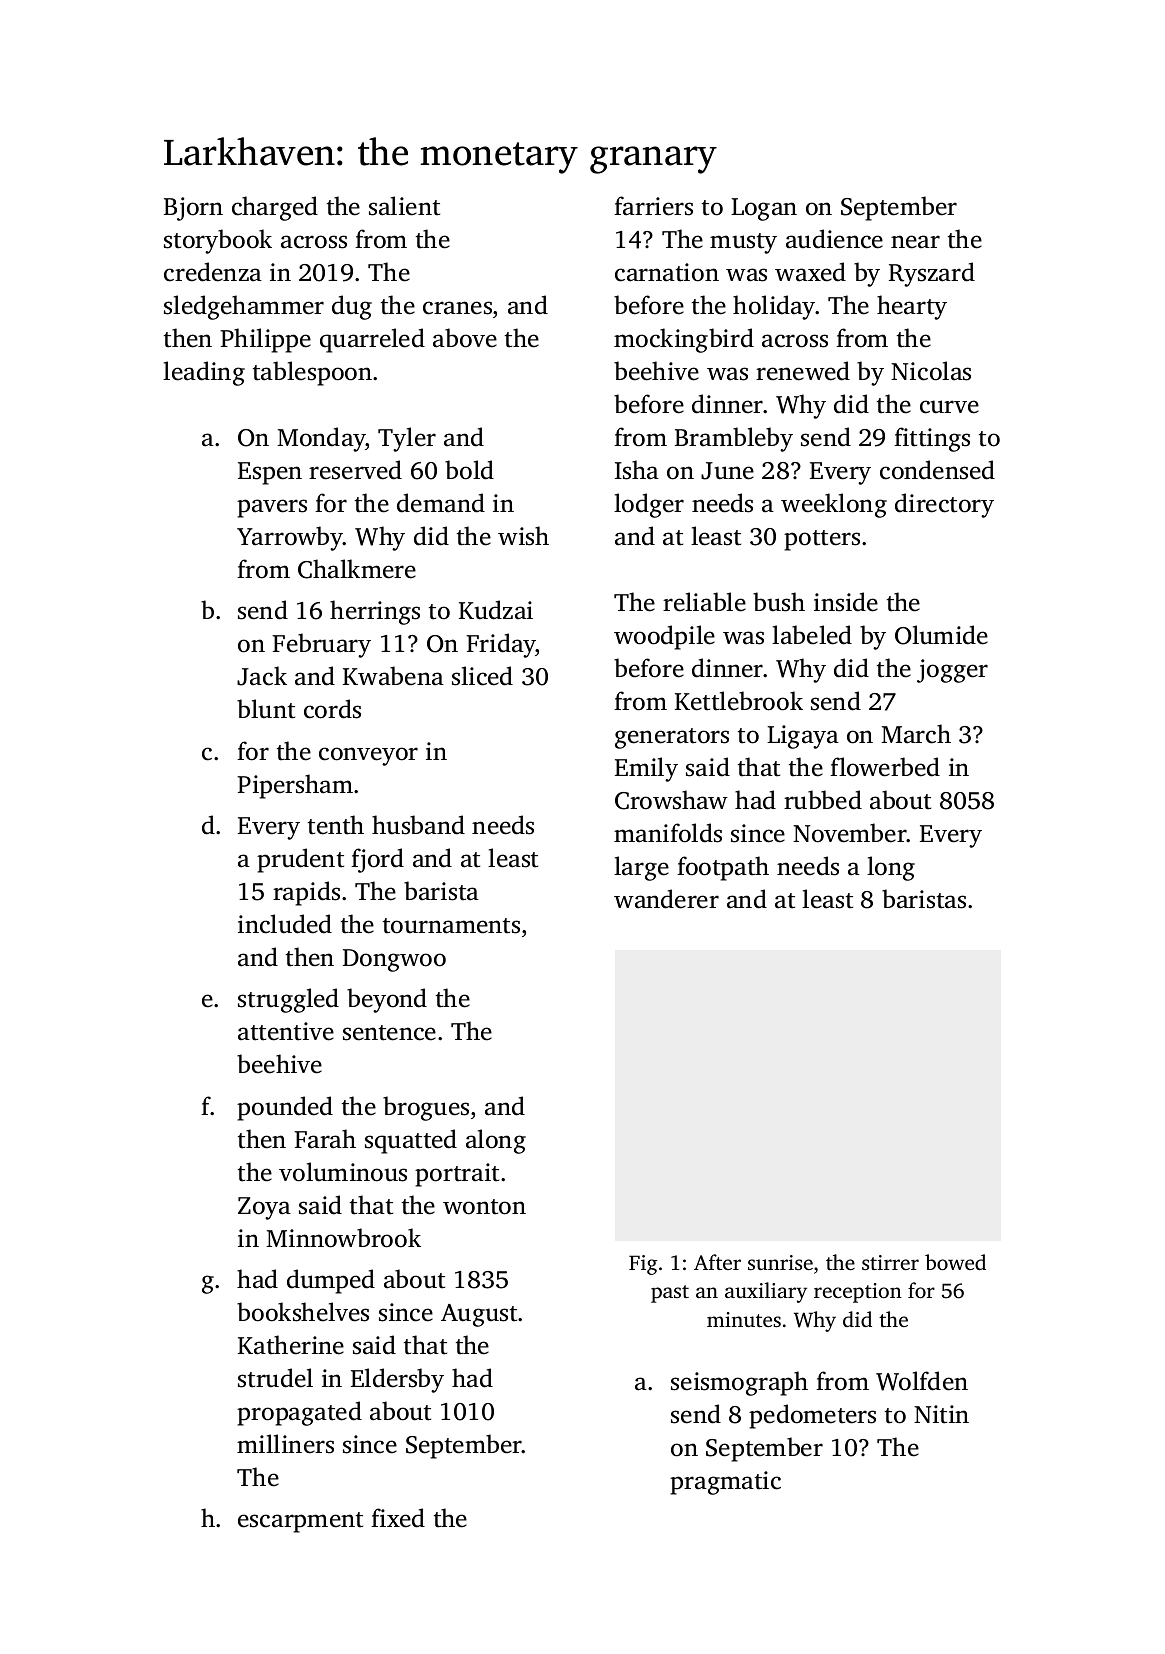 The width and height of the screenshot is (1165, 1654). Describe the element at coordinates (955, 1262) in the screenshot. I see `bowed` at that location.
